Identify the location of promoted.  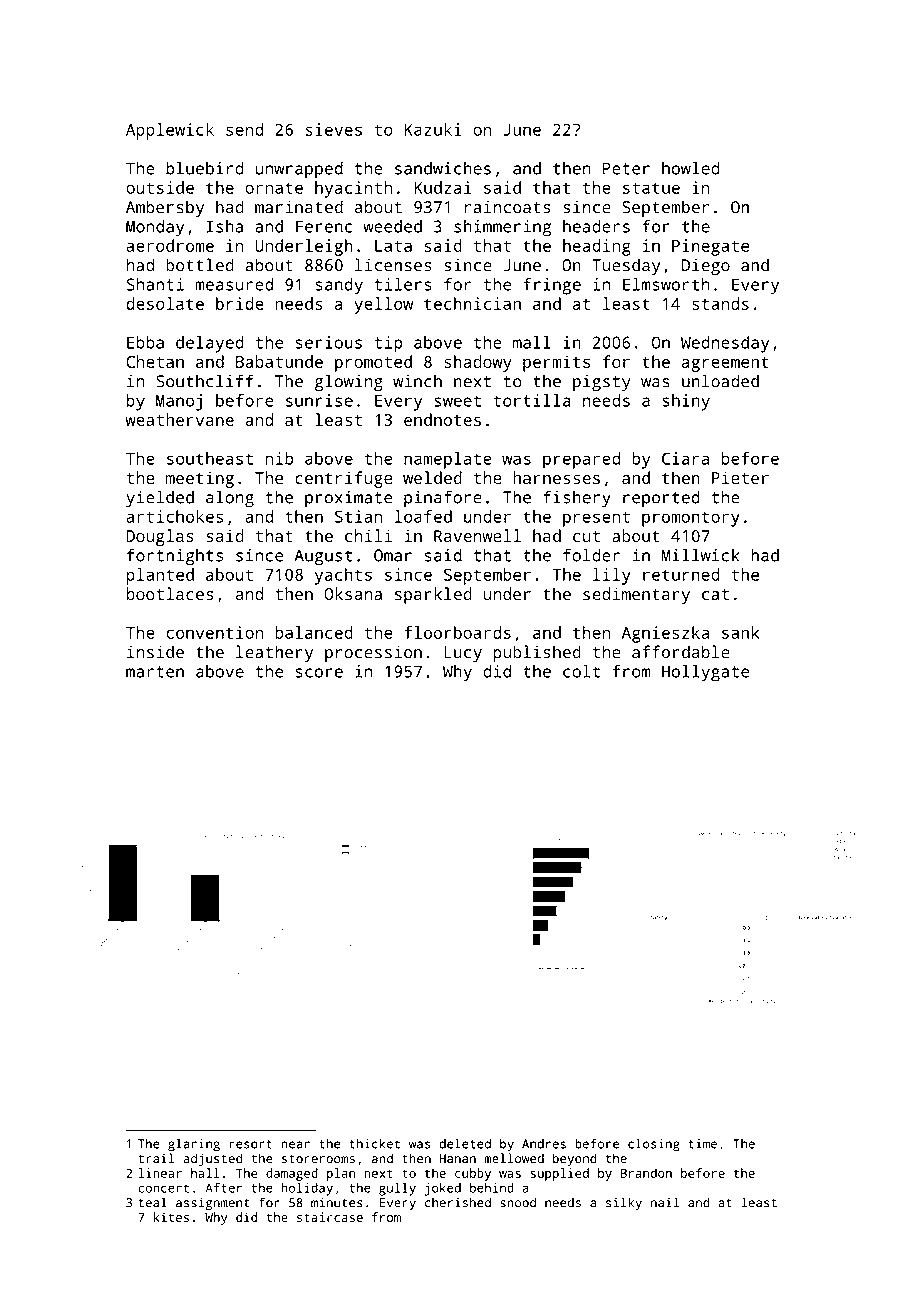
(373, 363).
